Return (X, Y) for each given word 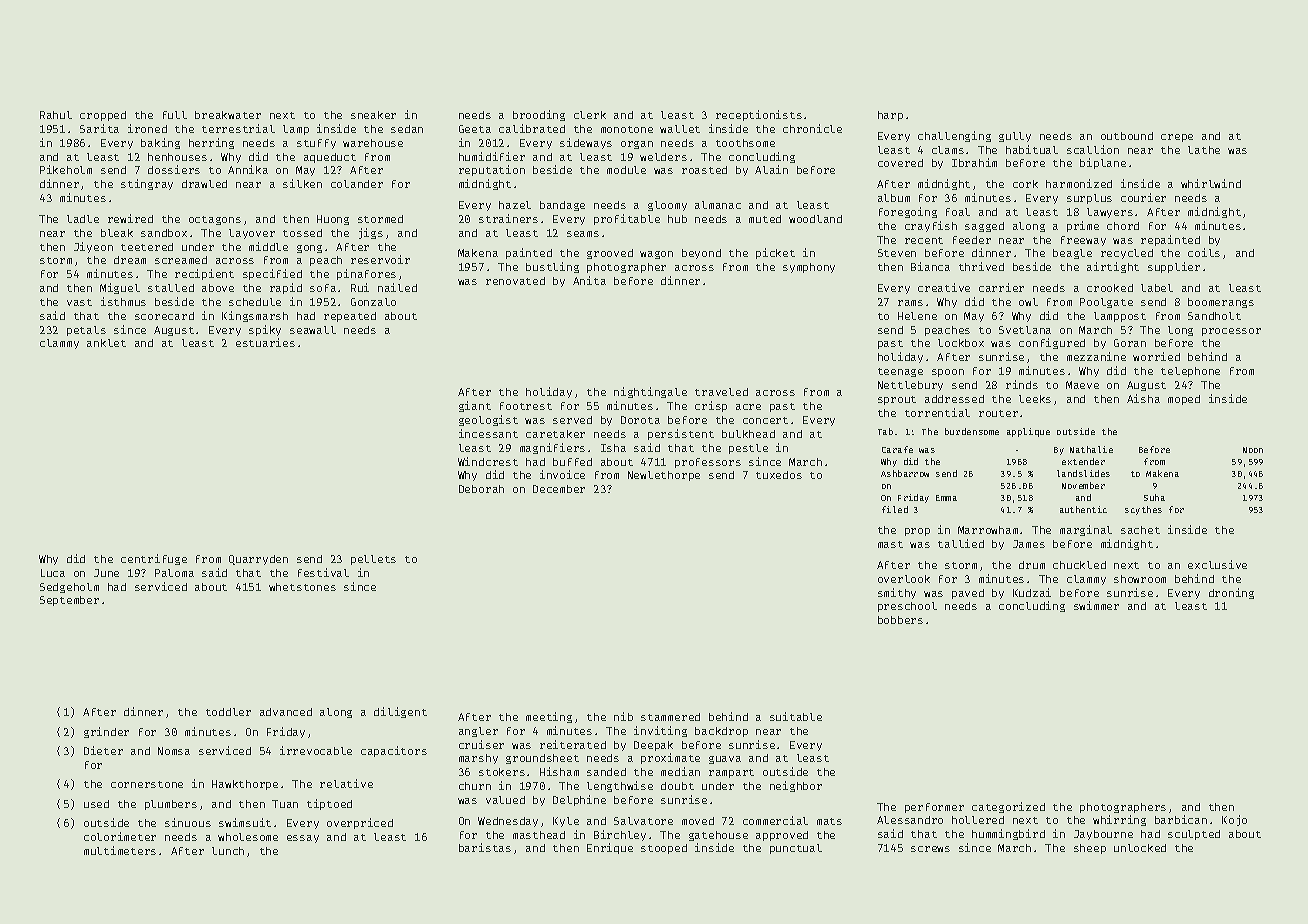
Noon (1253, 450)
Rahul (56, 115)
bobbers (900, 620)
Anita (589, 280)
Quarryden (258, 560)
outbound (1127, 136)
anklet (106, 343)
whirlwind (1211, 183)
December (559, 489)
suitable (796, 716)
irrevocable (316, 750)
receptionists (759, 115)
